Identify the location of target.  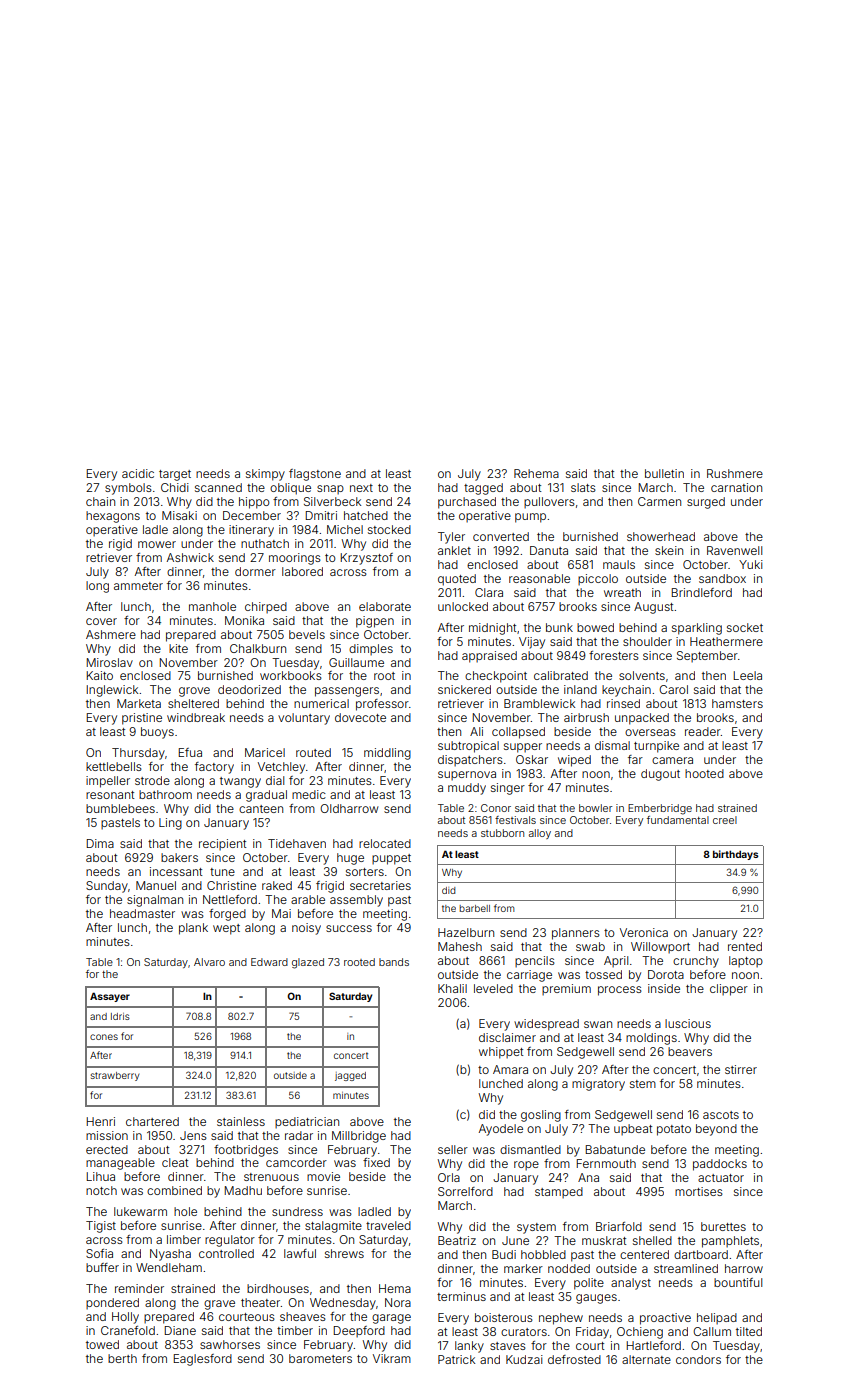
(175, 475).
